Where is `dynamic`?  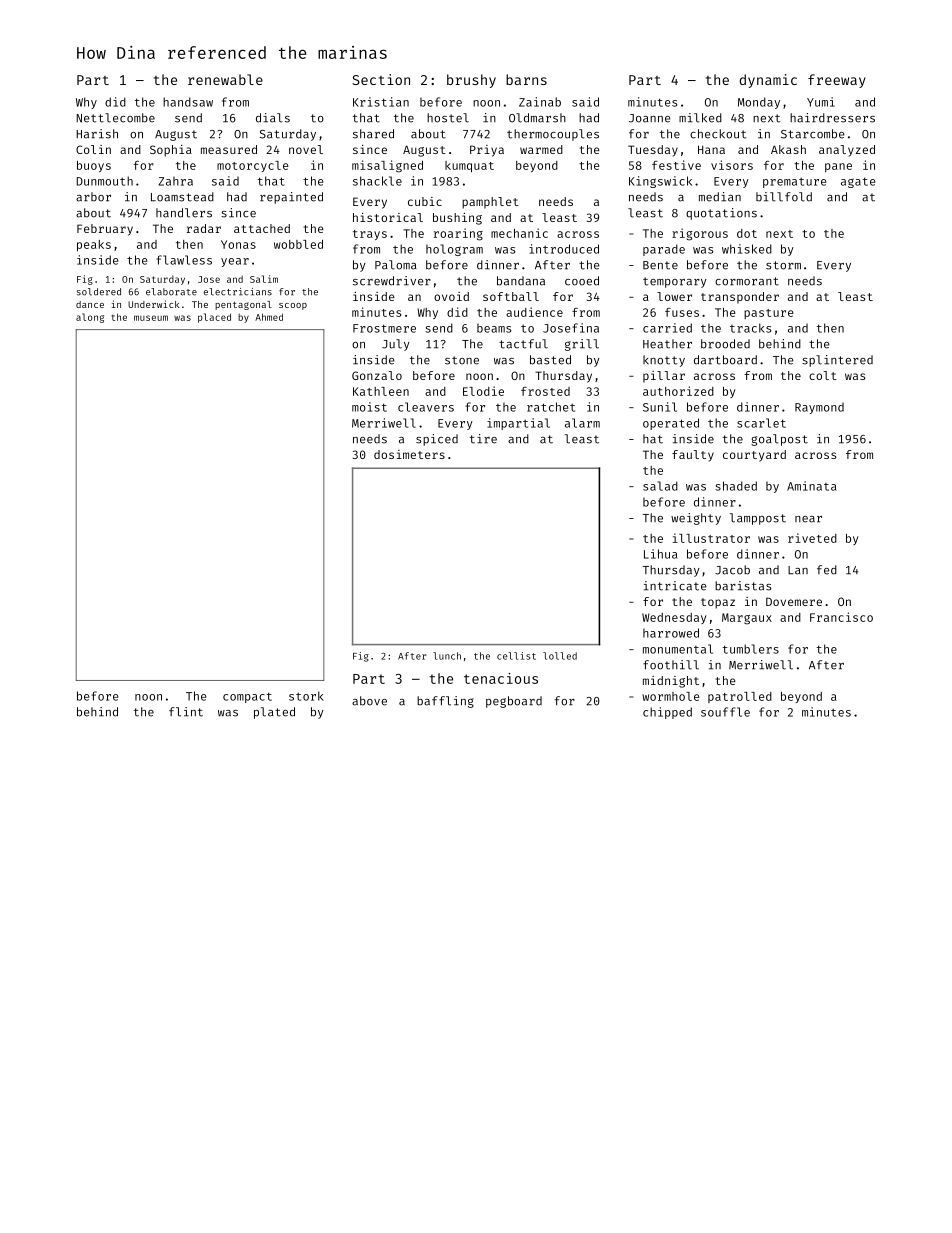
dynamic is located at coordinates (768, 81).
